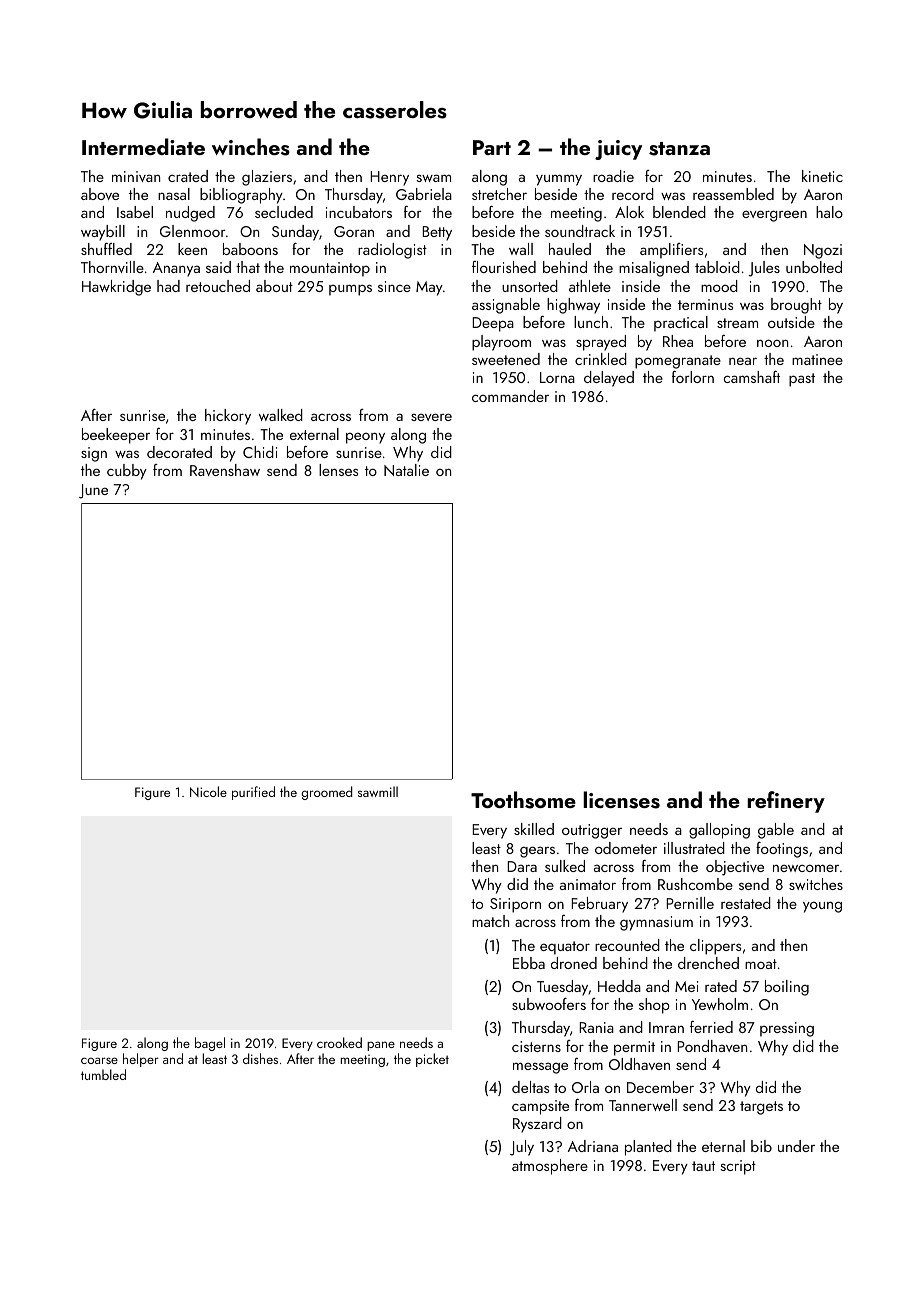  What do you see at coordinates (406, 470) in the document?
I see `Natalie` at bounding box center [406, 470].
